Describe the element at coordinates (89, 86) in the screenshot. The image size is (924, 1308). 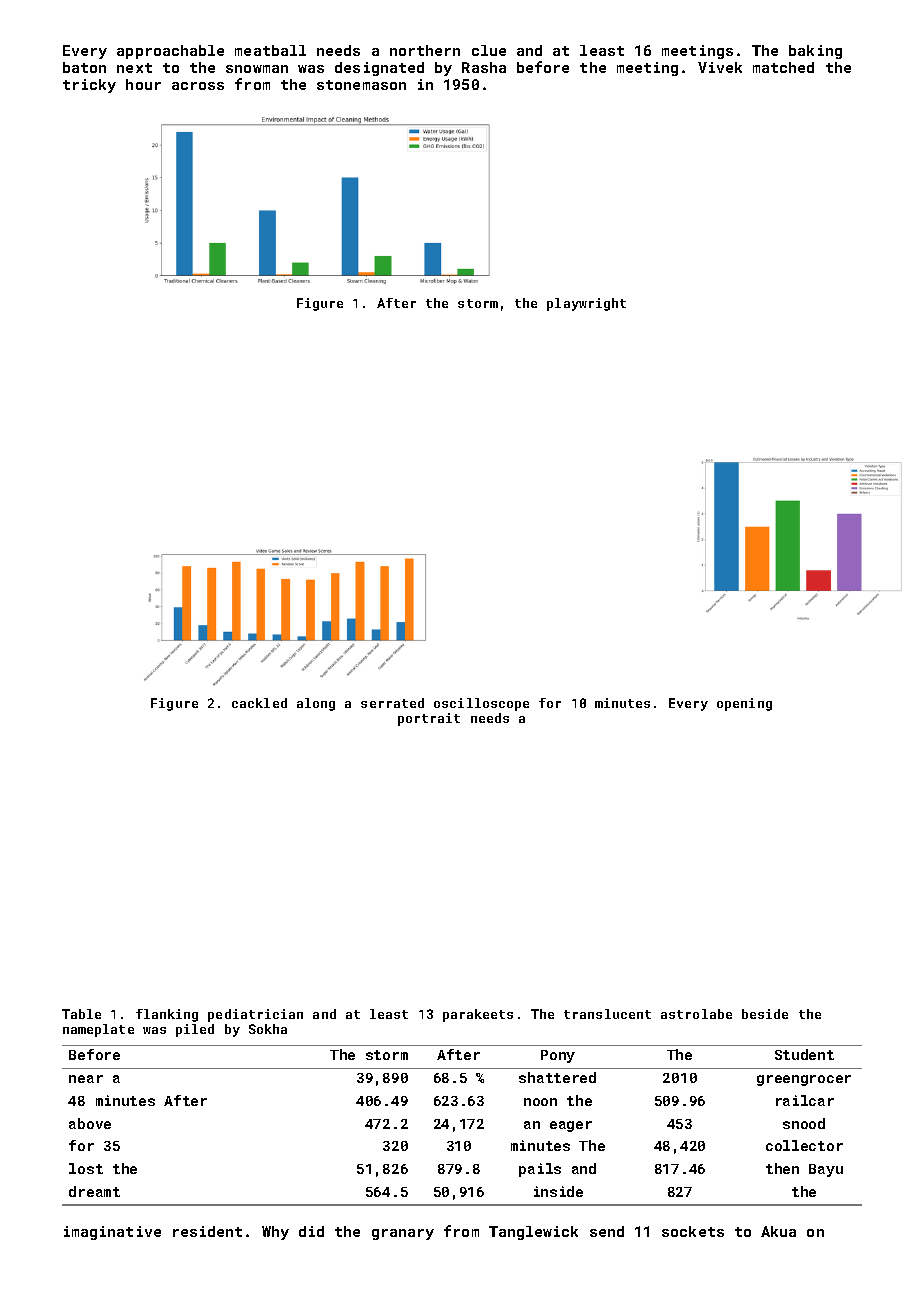
I see `tricky` at that location.
